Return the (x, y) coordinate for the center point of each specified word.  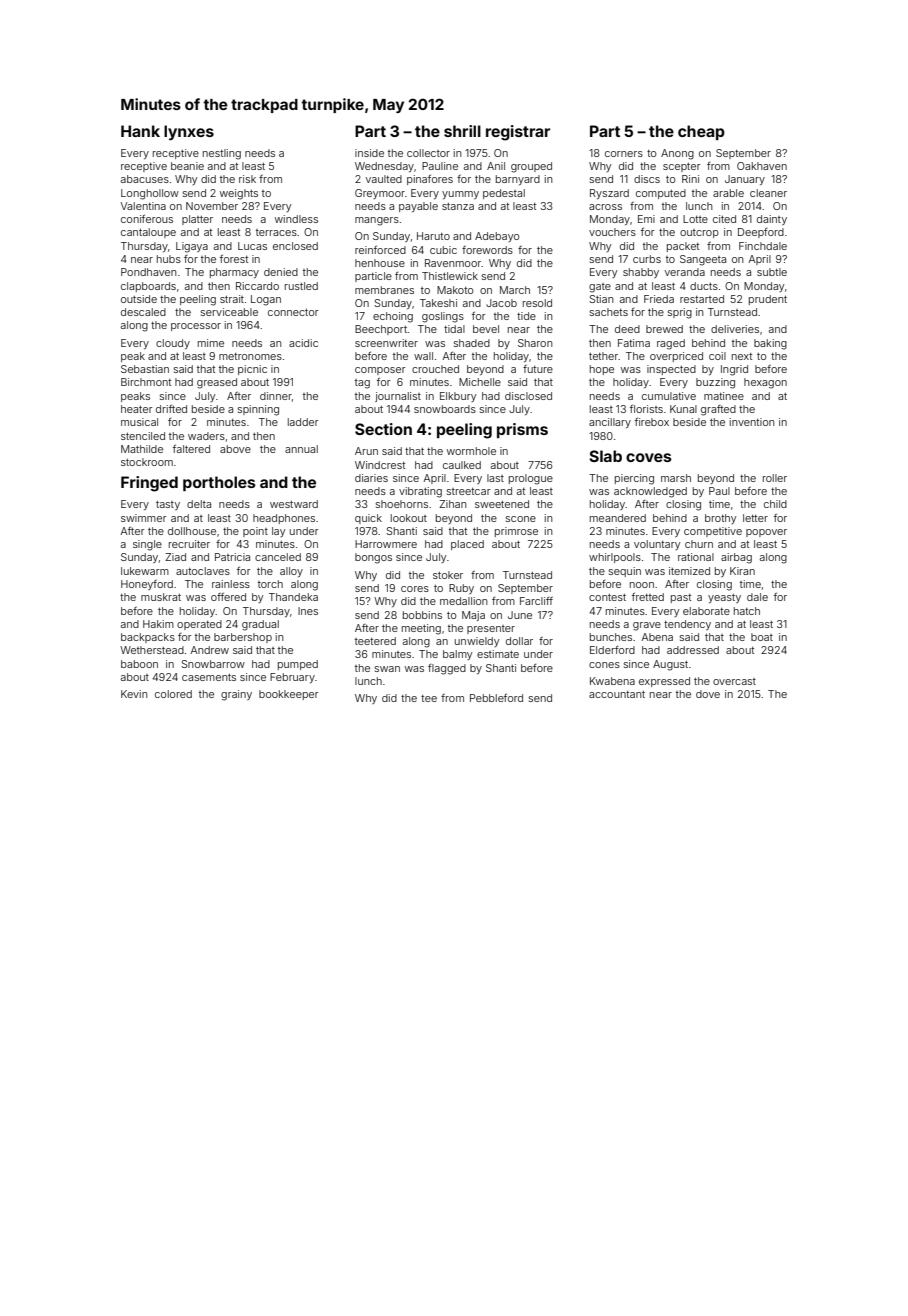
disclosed (528, 396)
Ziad (175, 557)
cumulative (669, 396)
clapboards (148, 287)
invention (752, 422)
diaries (371, 478)
